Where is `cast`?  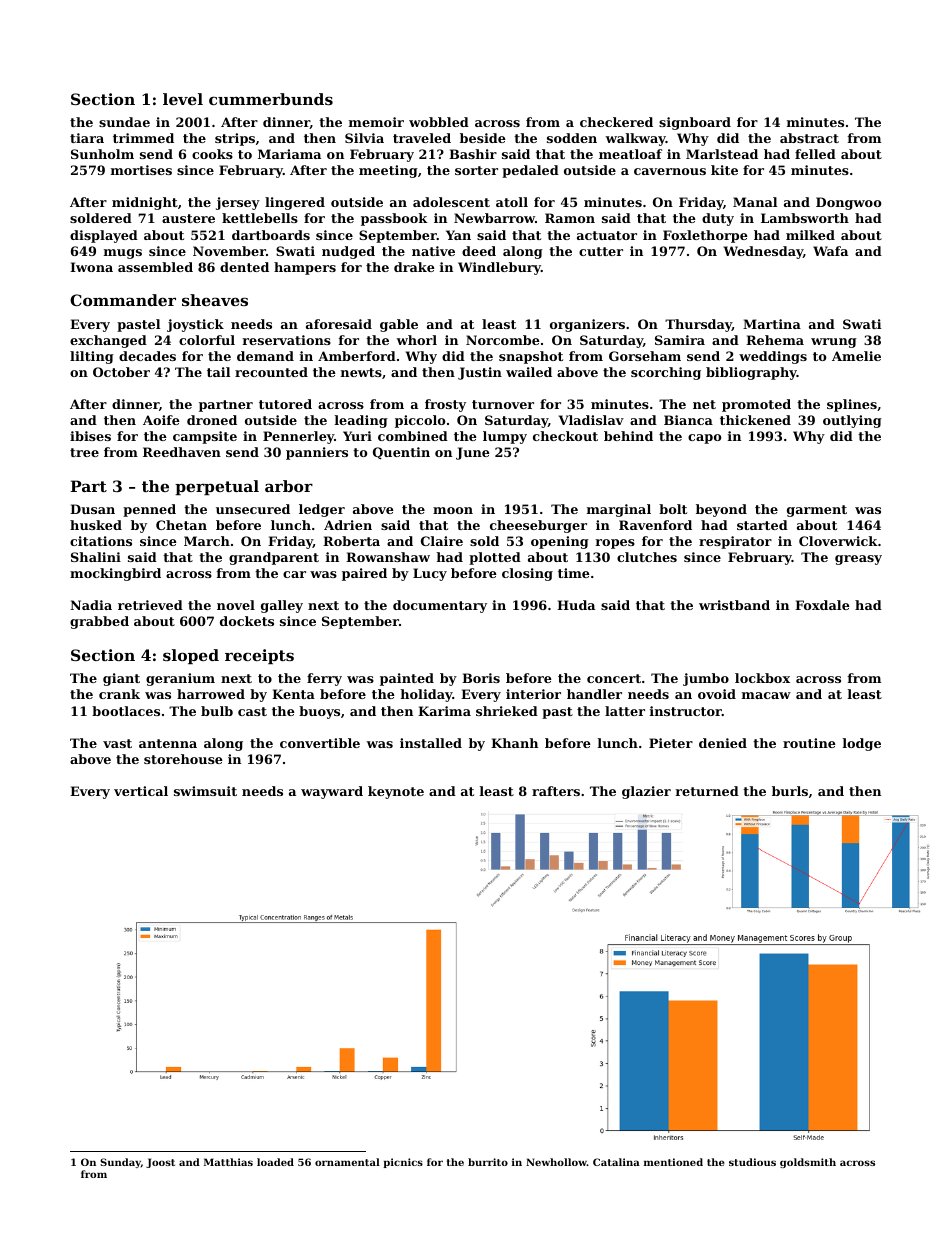
cast is located at coordinates (252, 711).
